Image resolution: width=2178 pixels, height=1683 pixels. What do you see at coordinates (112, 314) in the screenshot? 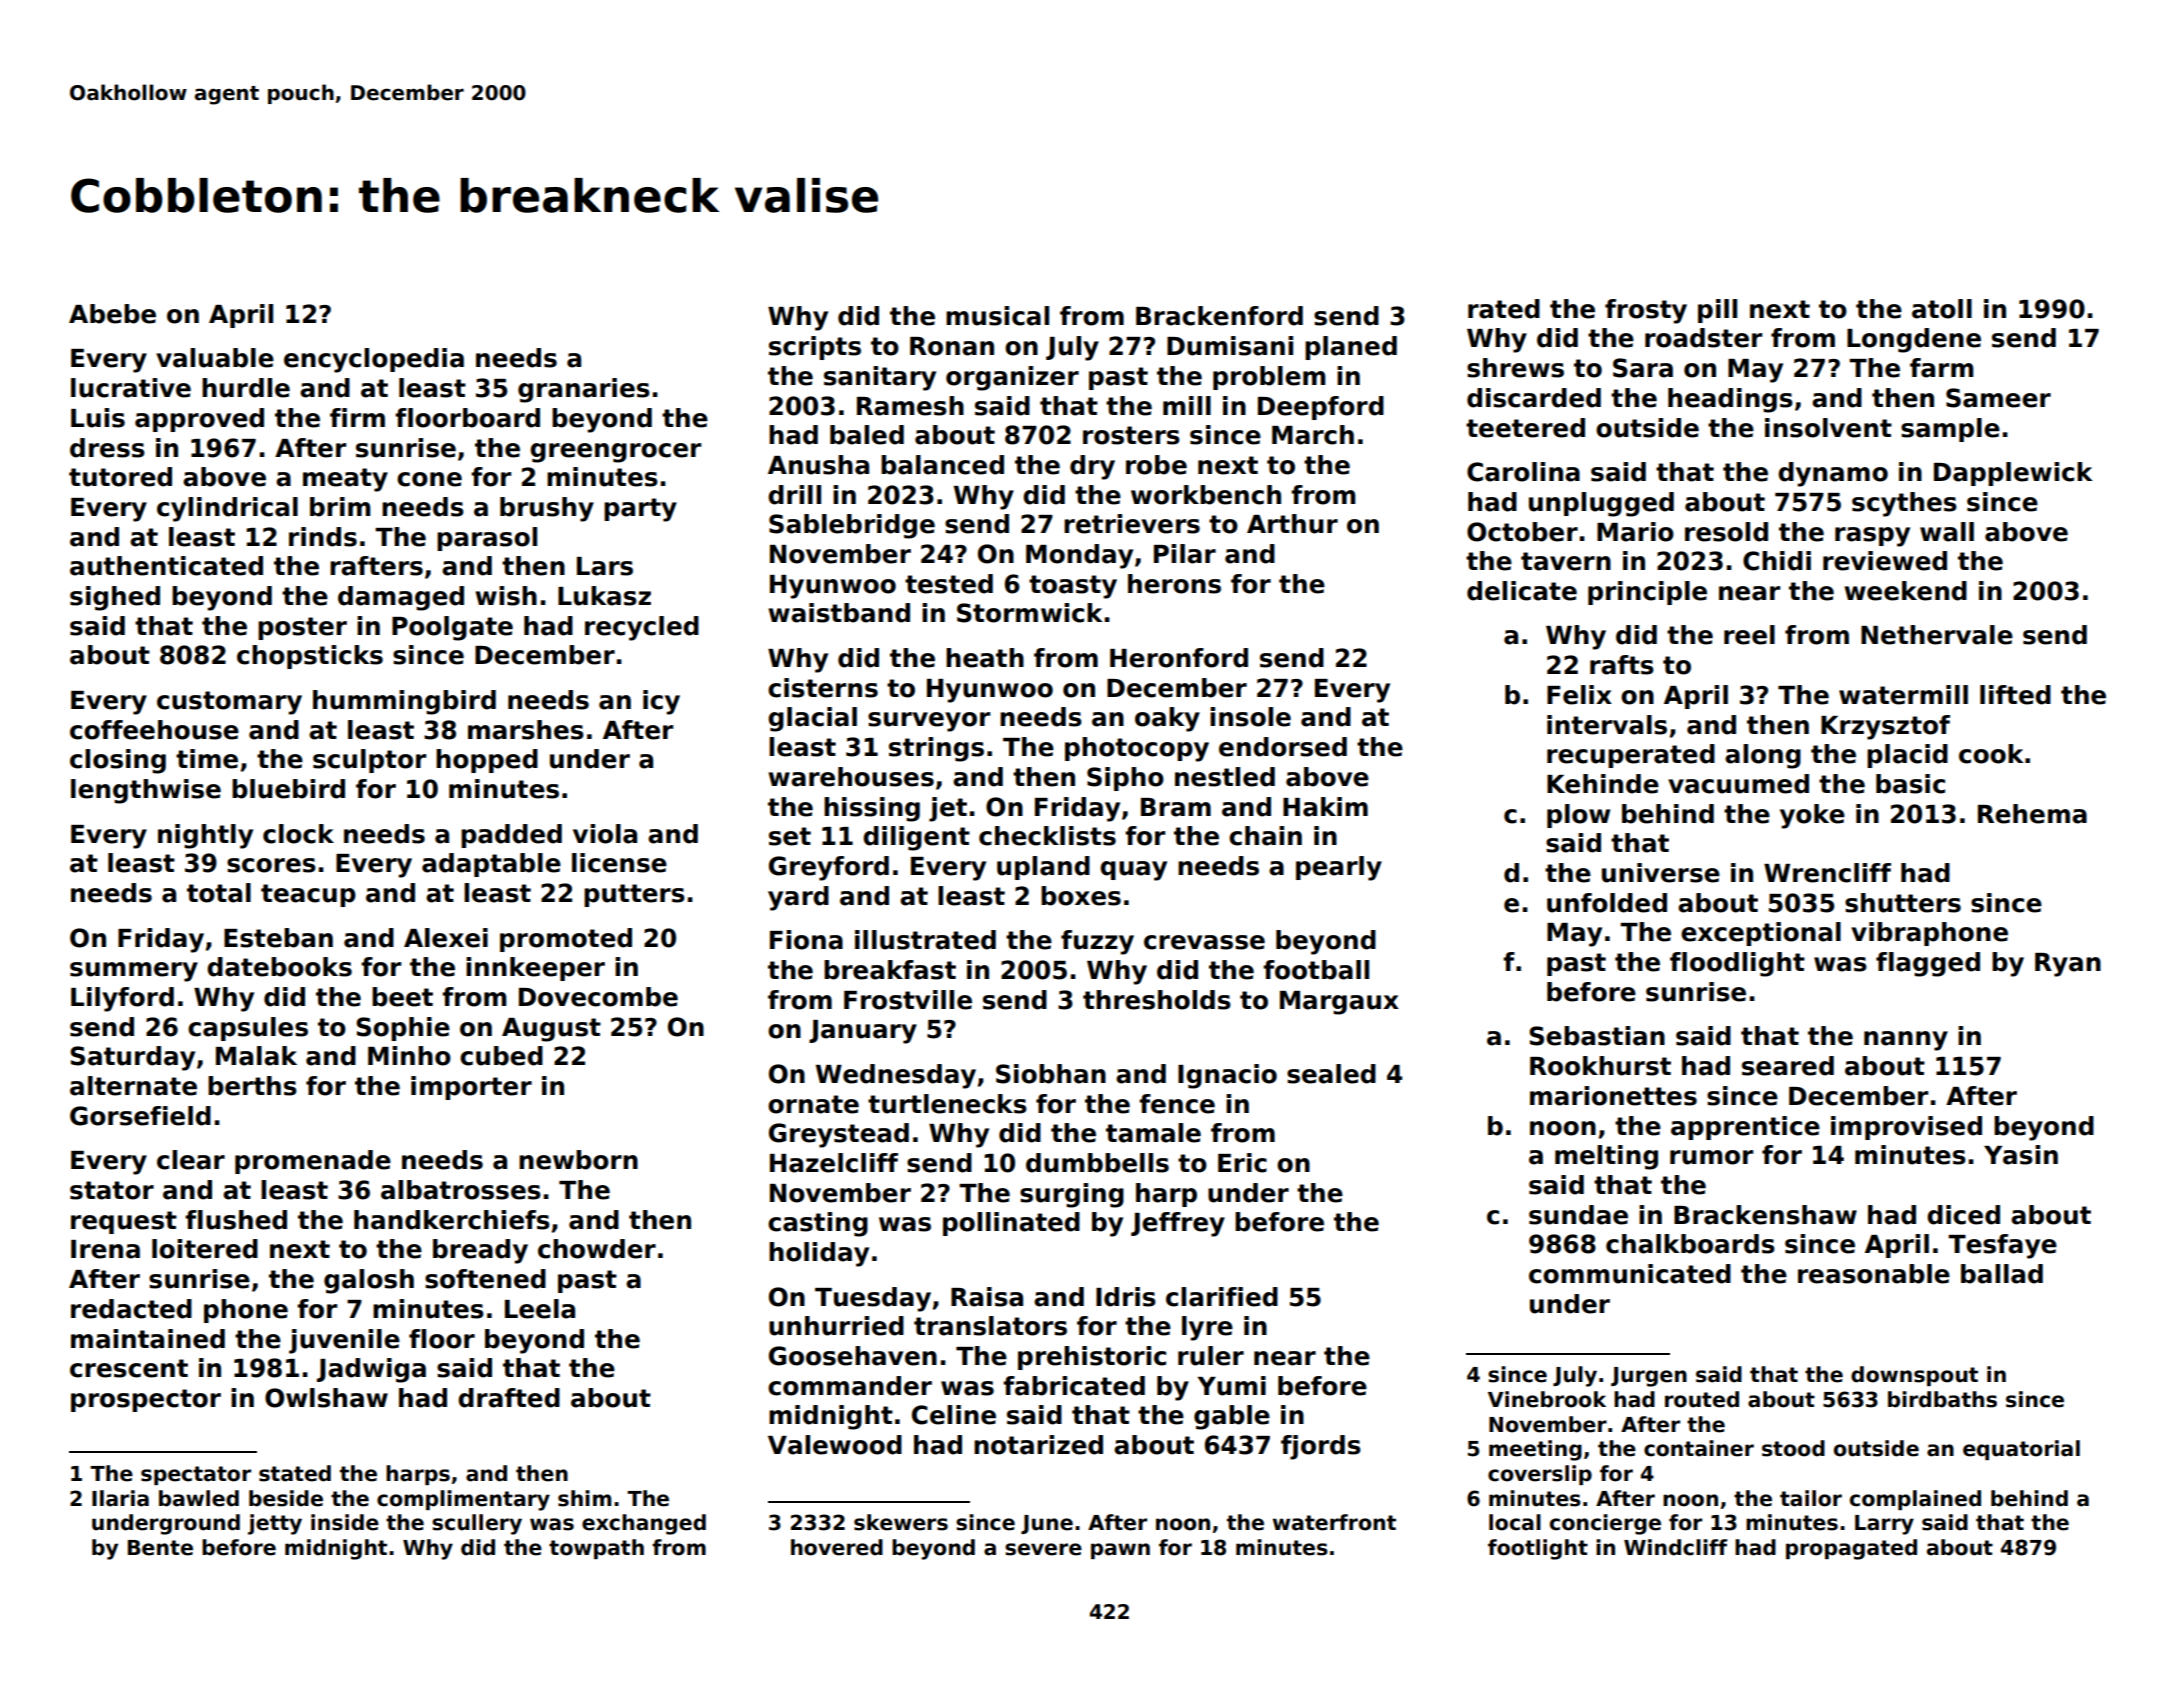
I see `Abebe` at bounding box center [112, 314].
